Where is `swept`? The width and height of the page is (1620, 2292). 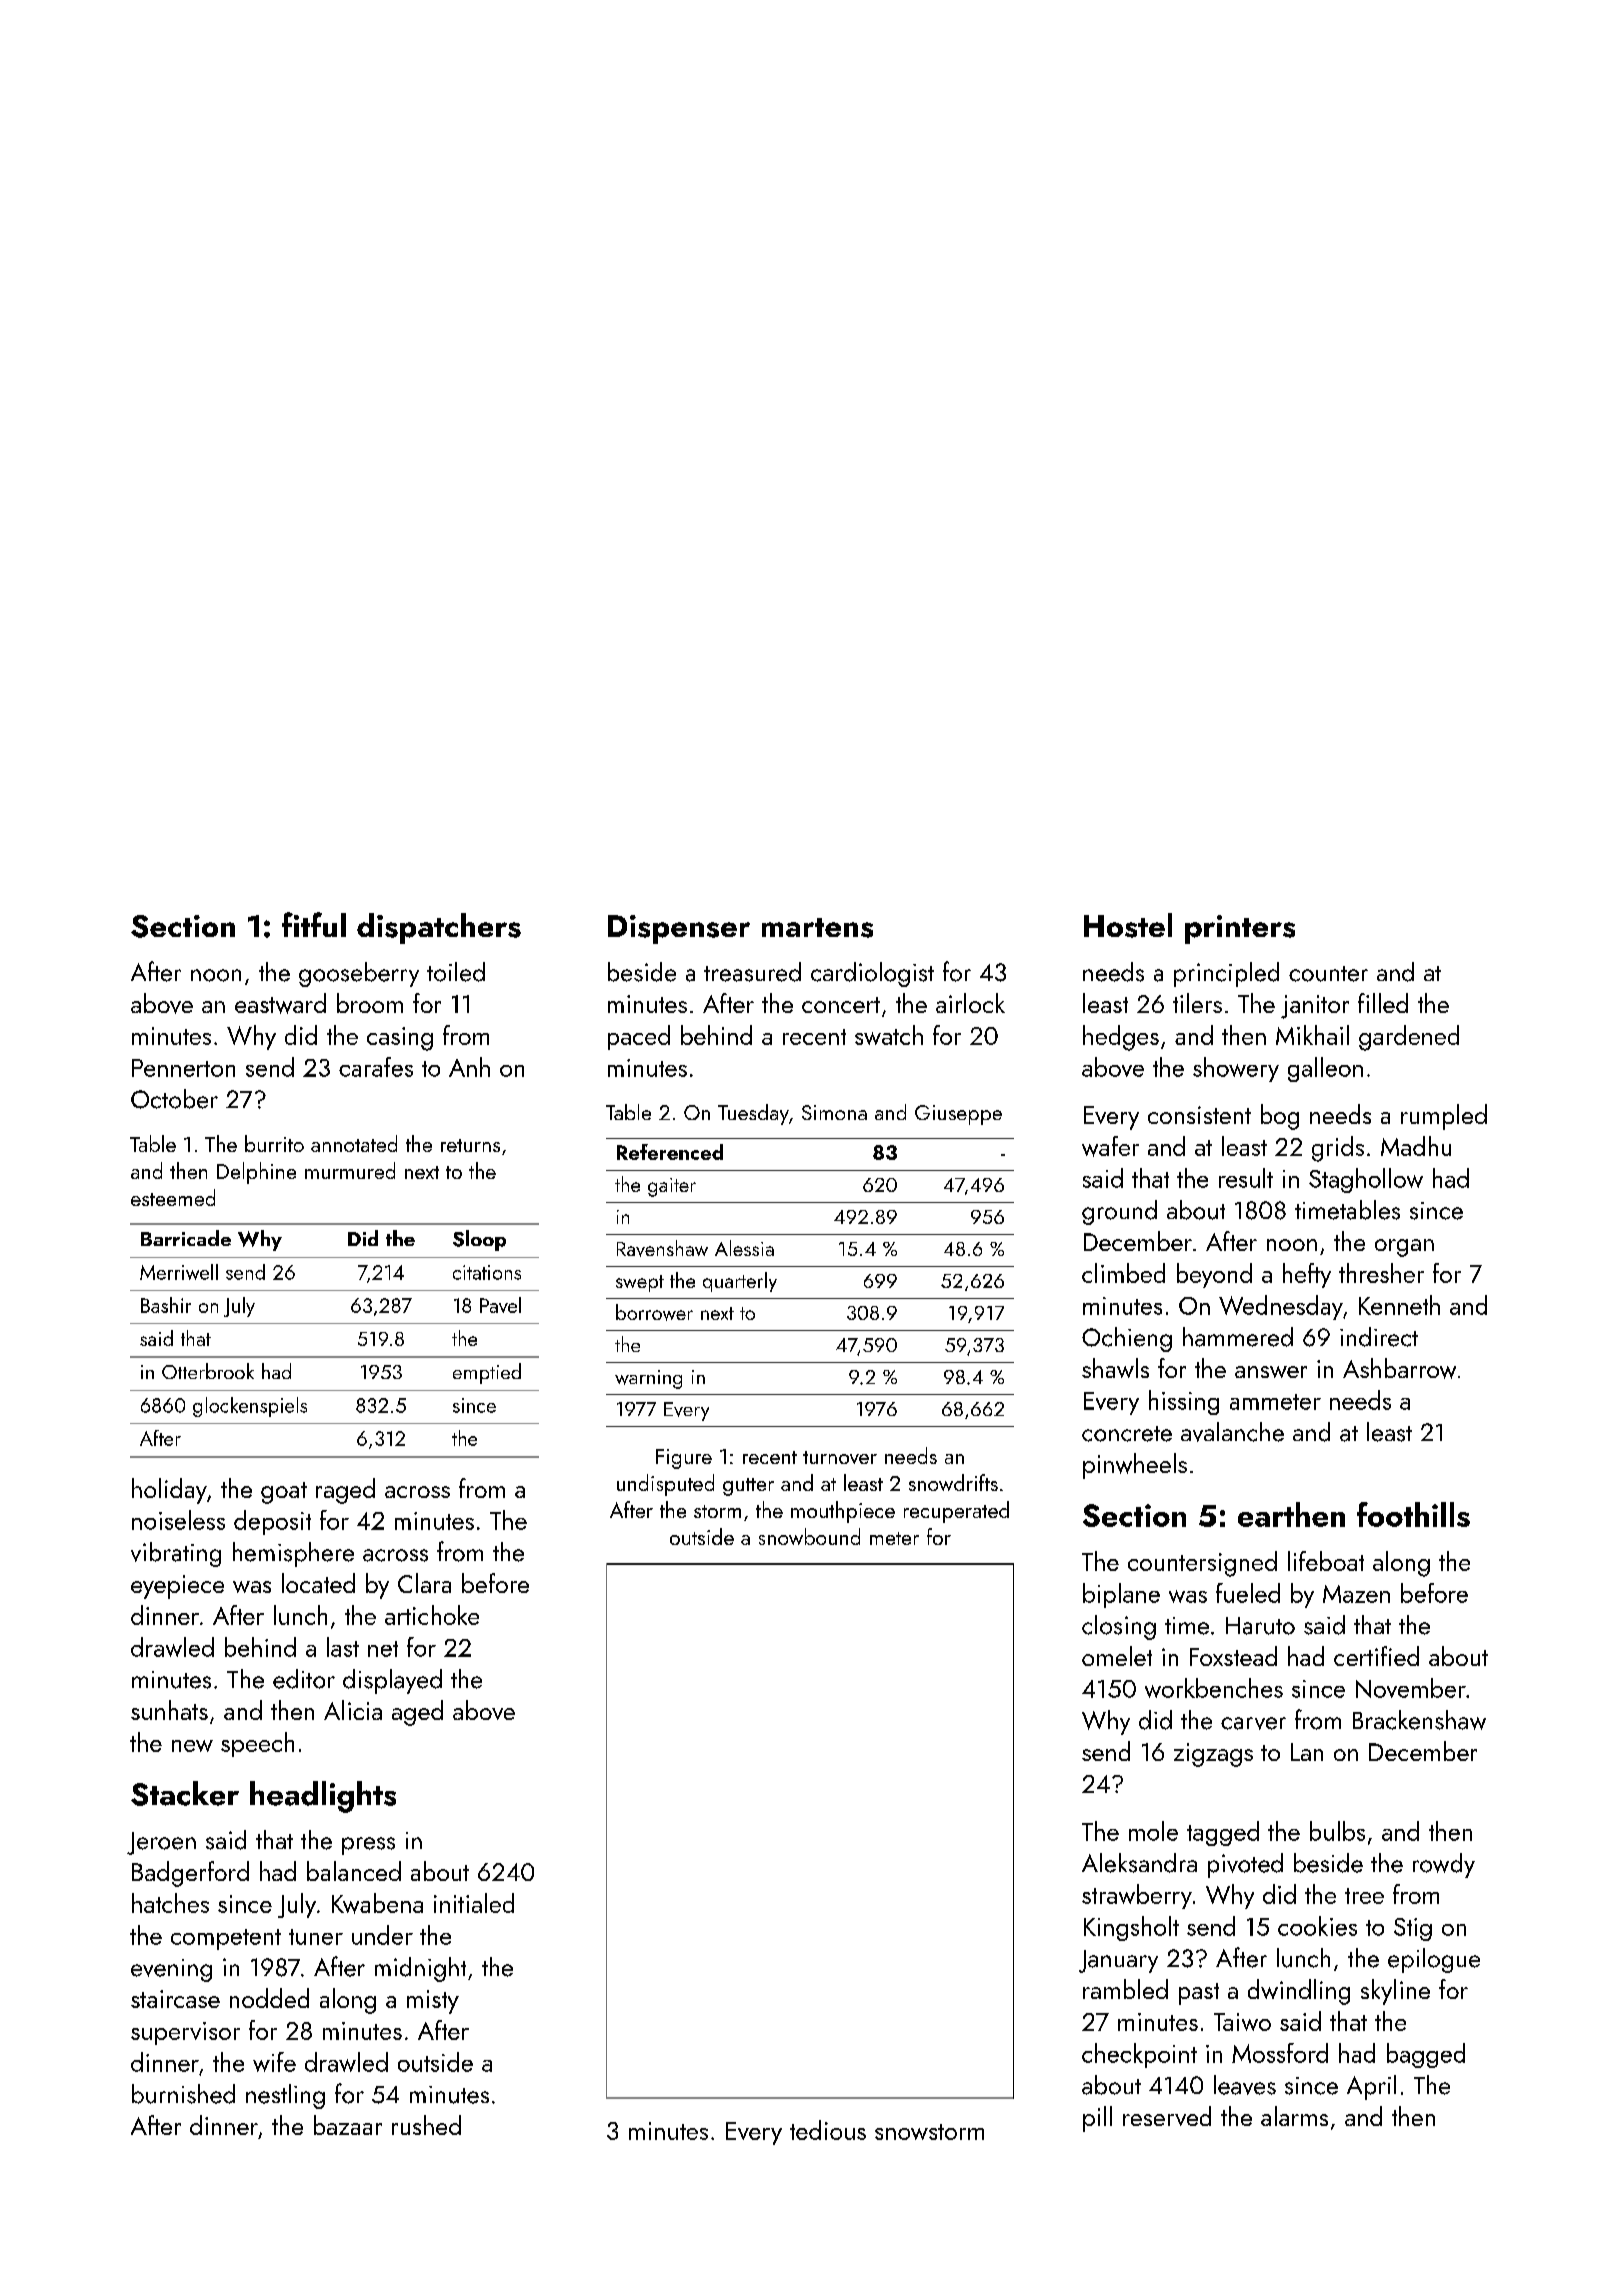
swept is located at coordinates (640, 1283).
